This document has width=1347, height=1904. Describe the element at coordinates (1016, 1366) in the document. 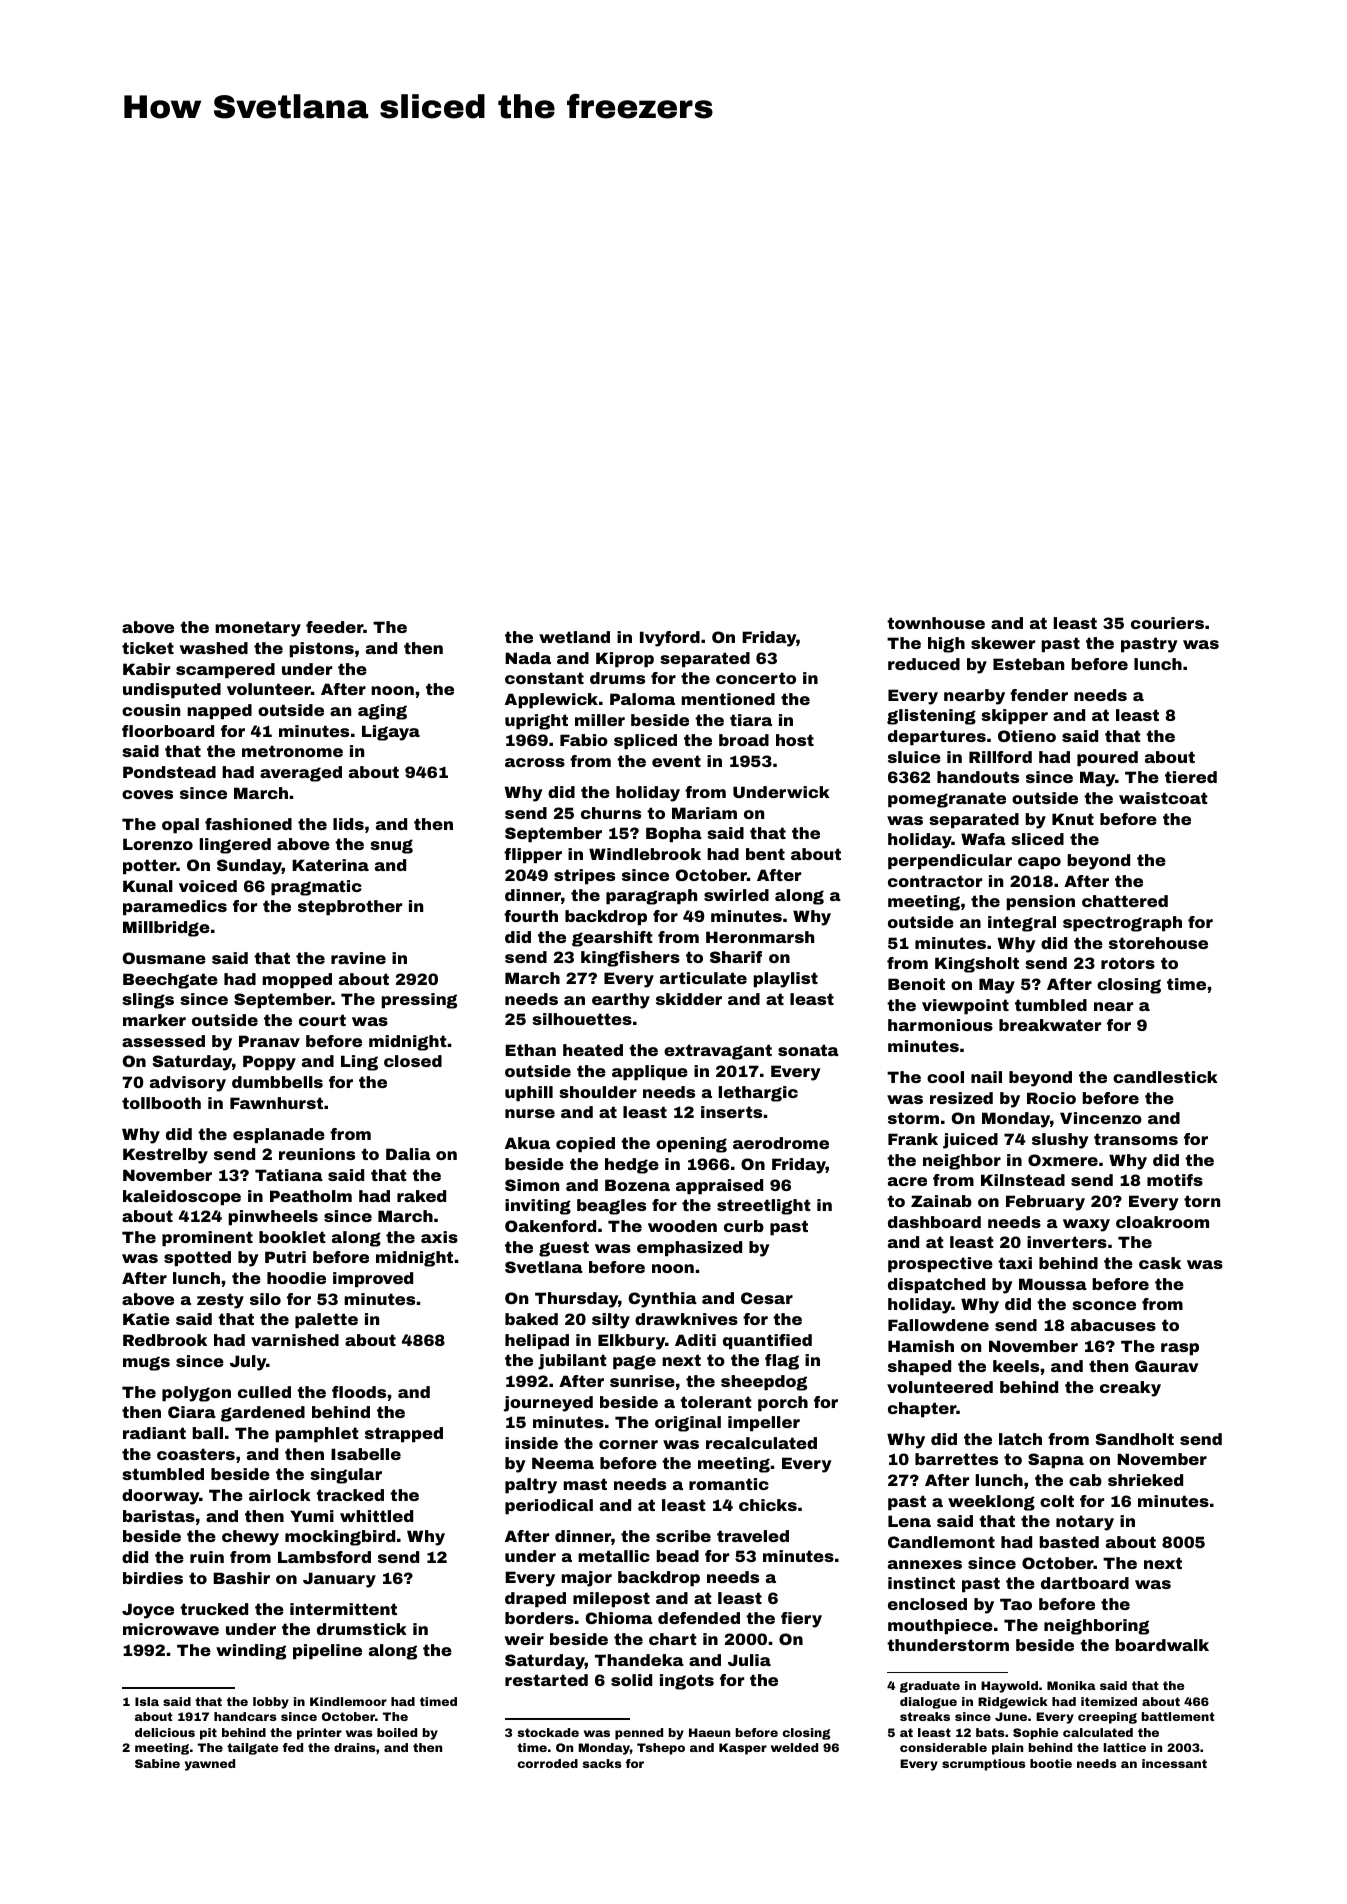

I see `keels` at that location.
